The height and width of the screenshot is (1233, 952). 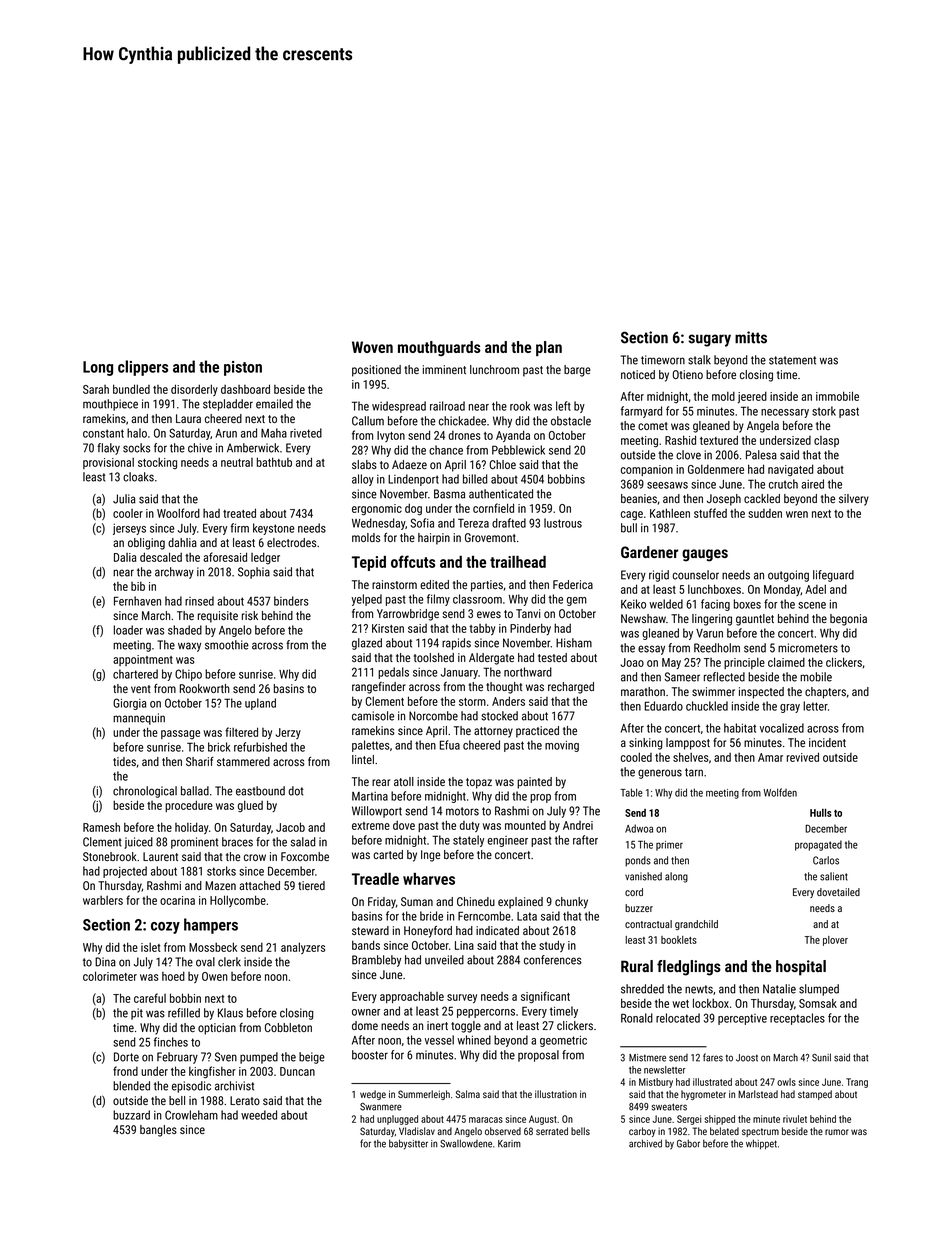 What do you see at coordinates (105, 962) in the screenshot?
I see `Dina` at bounding box center [105, 962].
